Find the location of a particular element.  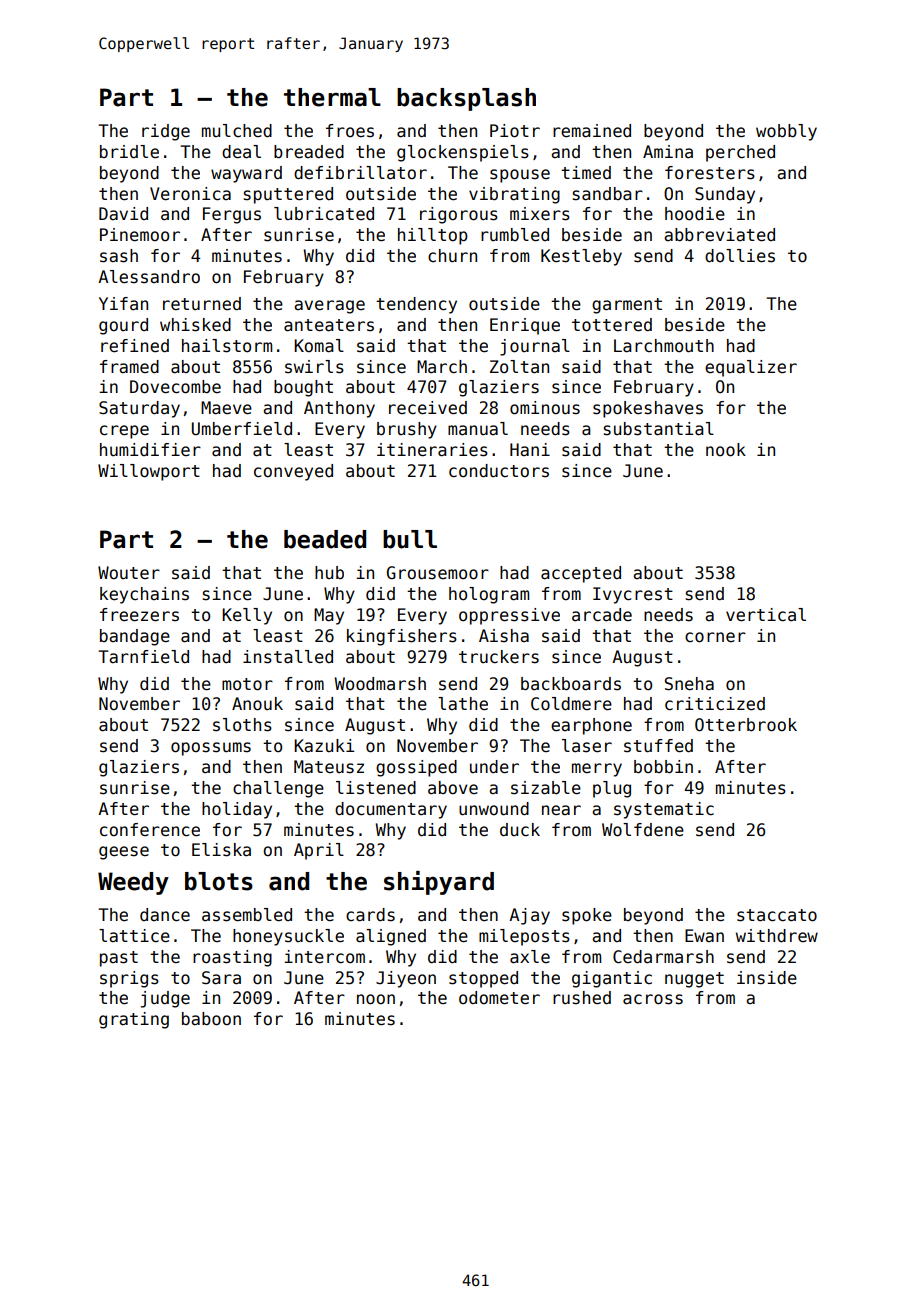

backsplash is located at coordinates (466, 99).
